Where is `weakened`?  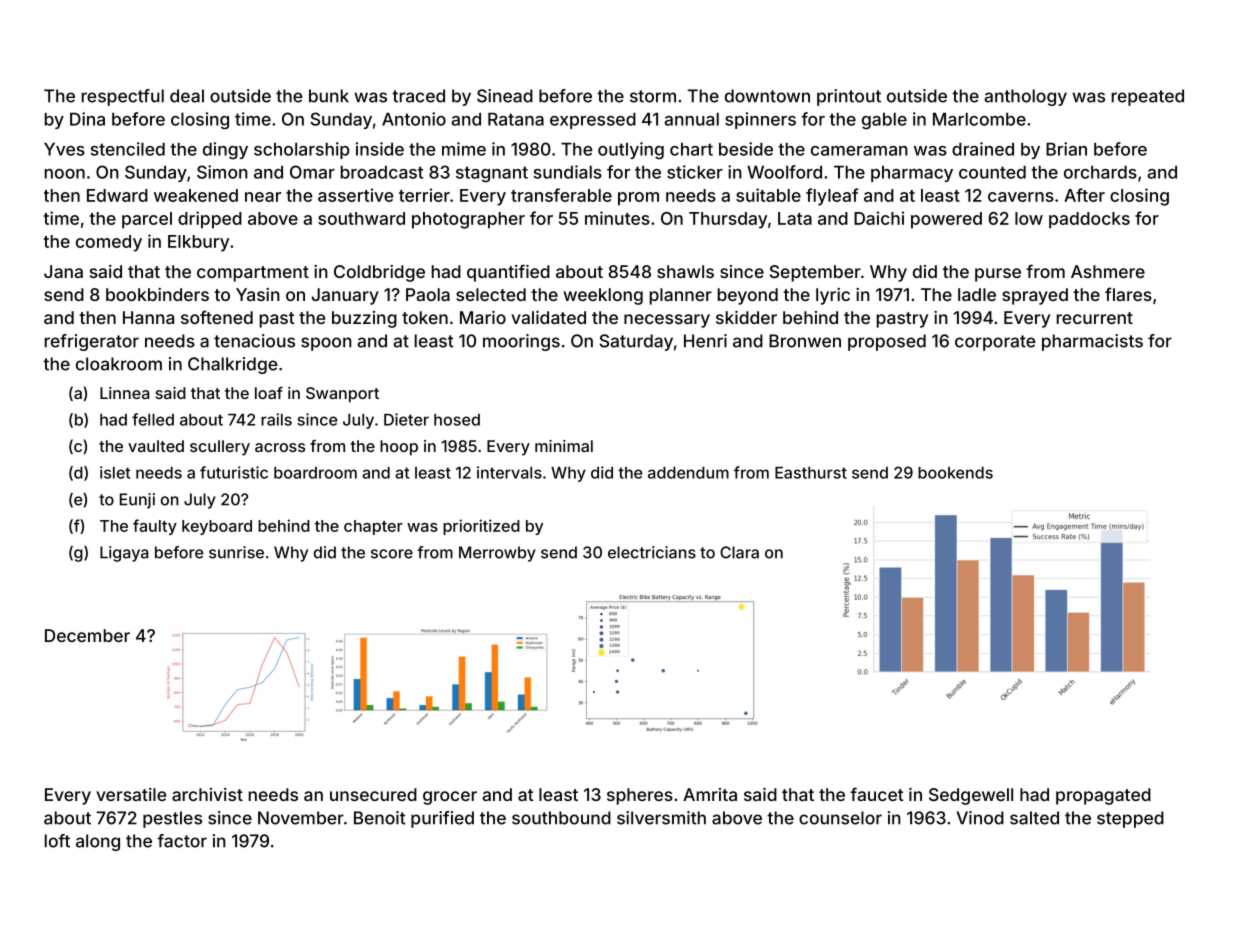 weakened is located at coordinates (196, 195).
